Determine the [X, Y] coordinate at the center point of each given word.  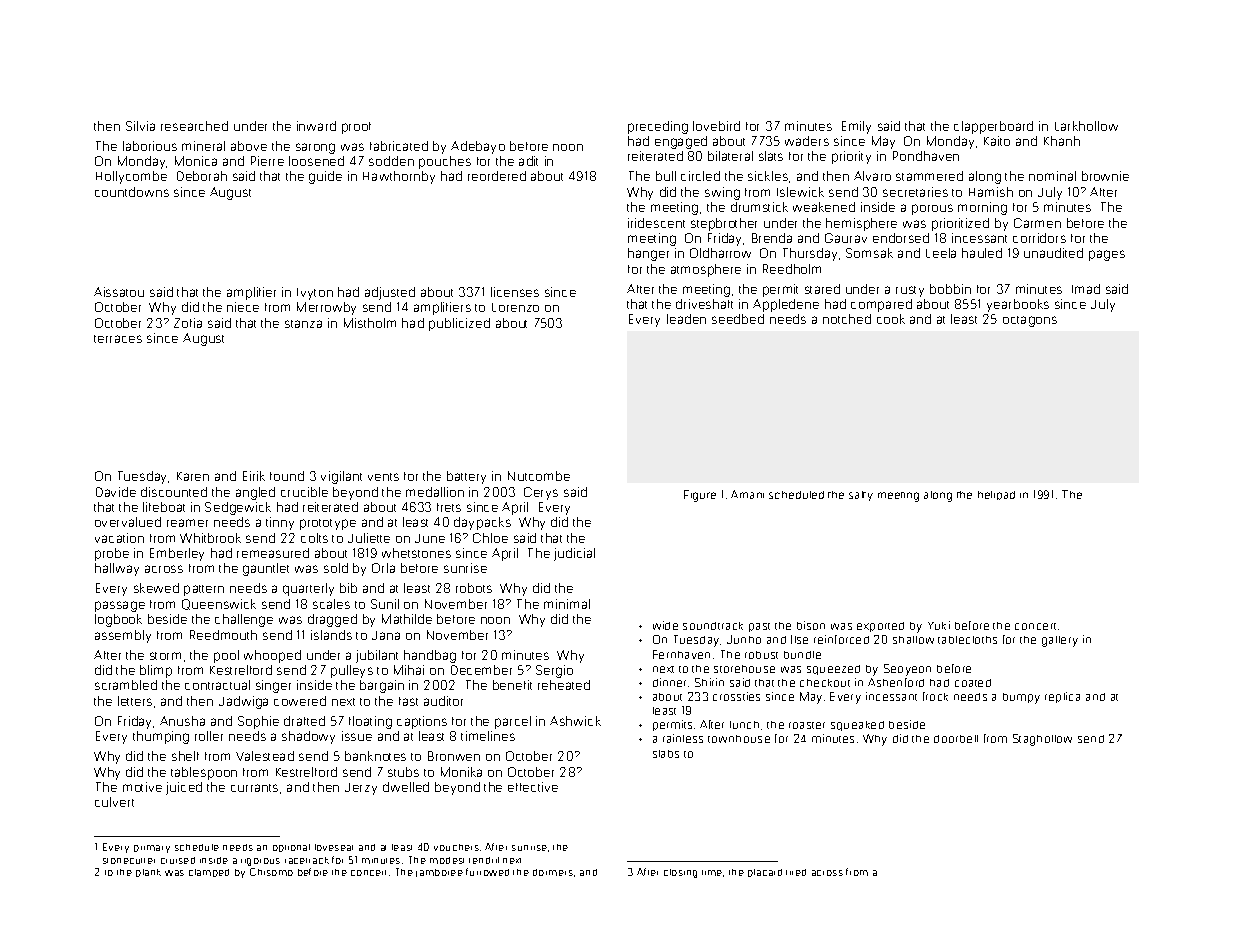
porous [932, 209]
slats [771, 156]
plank [148, 873]
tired [796, 872]
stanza [303, 324]
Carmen [1037, 223]
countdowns [132, 192]
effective [533, 787]
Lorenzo [515, 307]
